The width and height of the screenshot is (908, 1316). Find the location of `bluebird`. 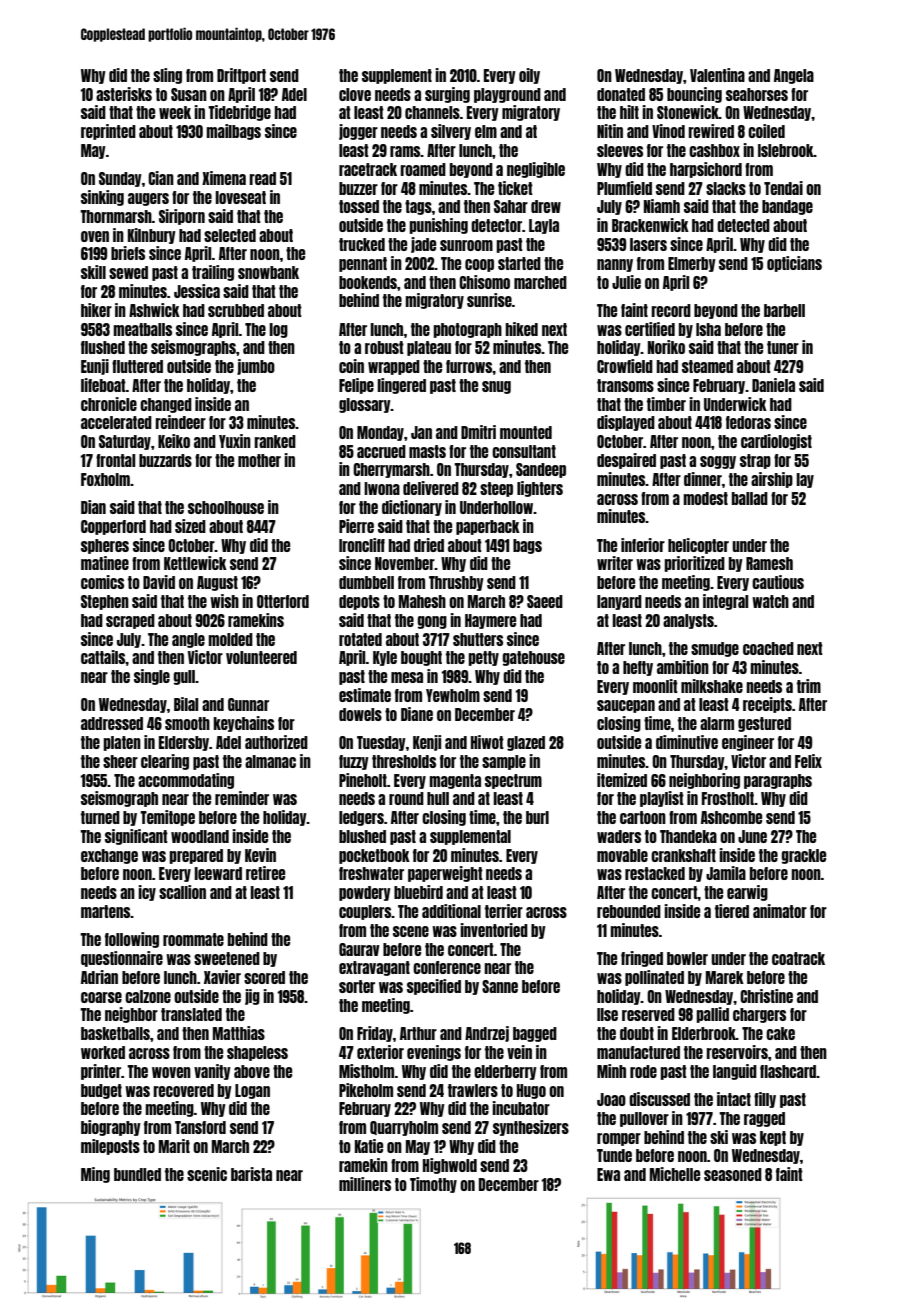

bluebird is located at coordinates (418, 892).
